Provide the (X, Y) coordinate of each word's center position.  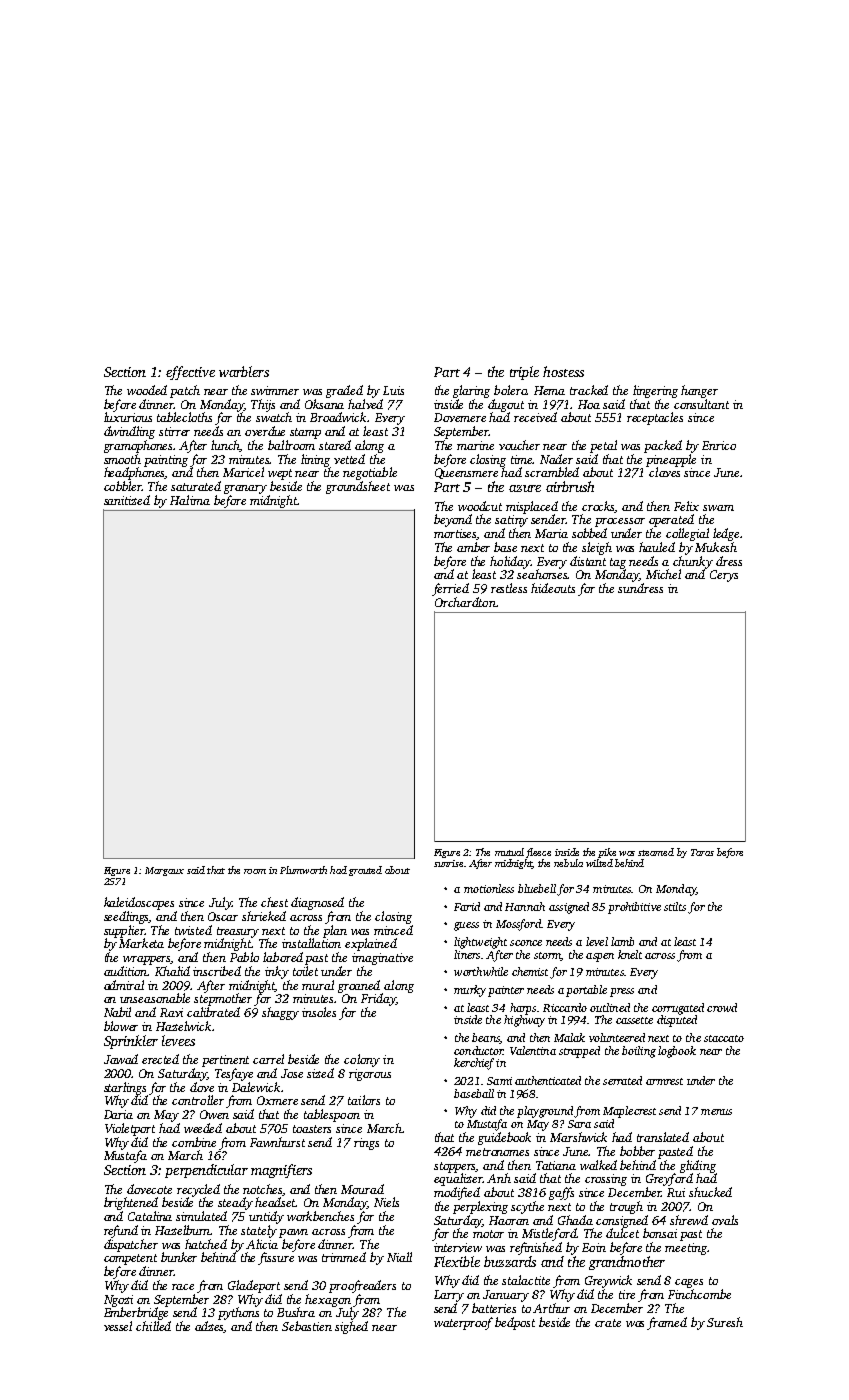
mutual (509, 852)
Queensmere (466, 473)
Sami (499, 1081)
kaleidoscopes (139, 903)
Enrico (719, 445)
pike (607, 853)
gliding (698, 1166)
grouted (365, 871)
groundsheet (358, 487)
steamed (656, 852)
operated (671, 520)
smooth (122, 459)
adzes (210, 1327)
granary (245, 489)
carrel (268, 1059)
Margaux (164, 871)
